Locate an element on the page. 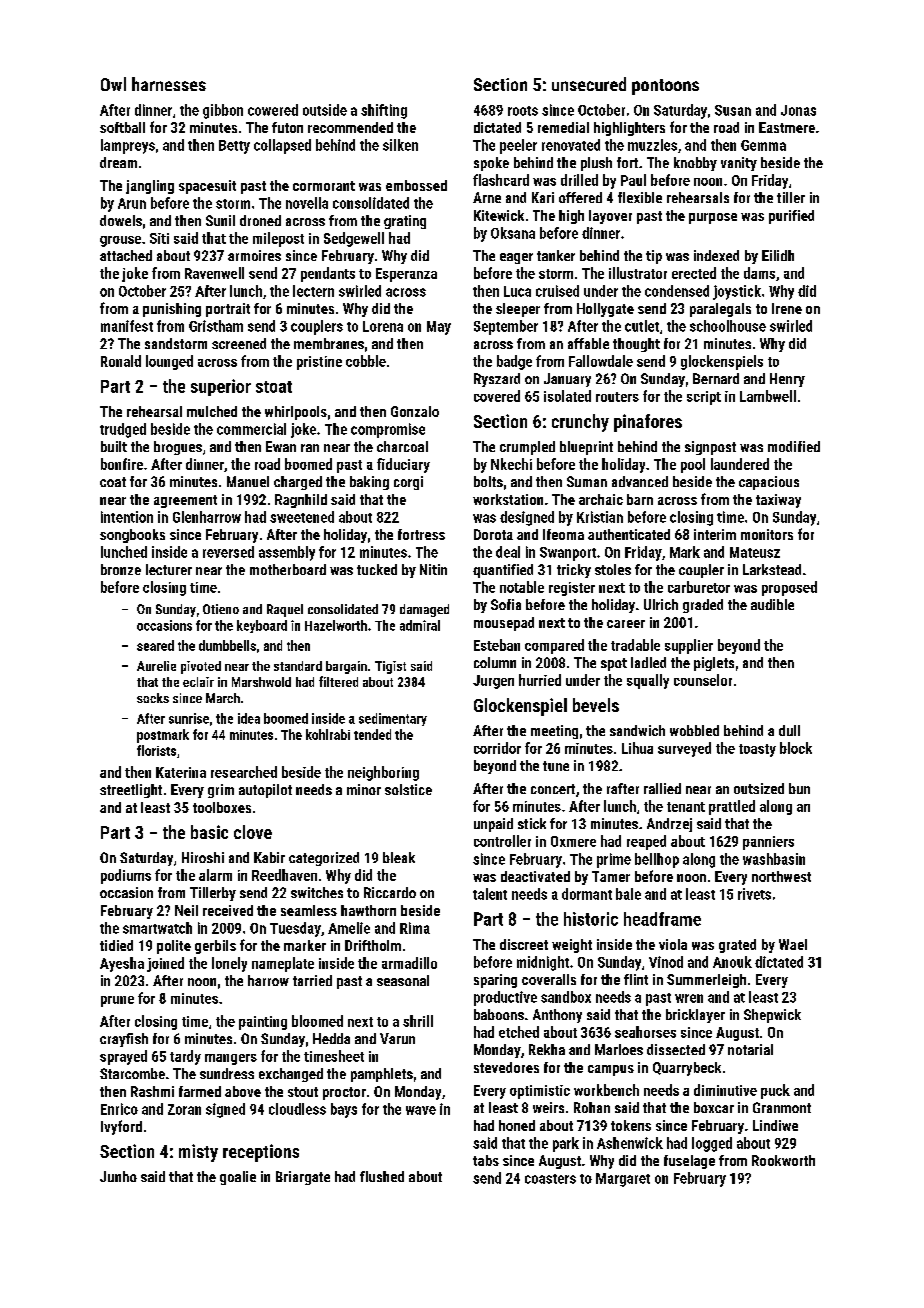 The height and width of the page is (1308, 924). pontoons is located at coordinates (665, 87).
